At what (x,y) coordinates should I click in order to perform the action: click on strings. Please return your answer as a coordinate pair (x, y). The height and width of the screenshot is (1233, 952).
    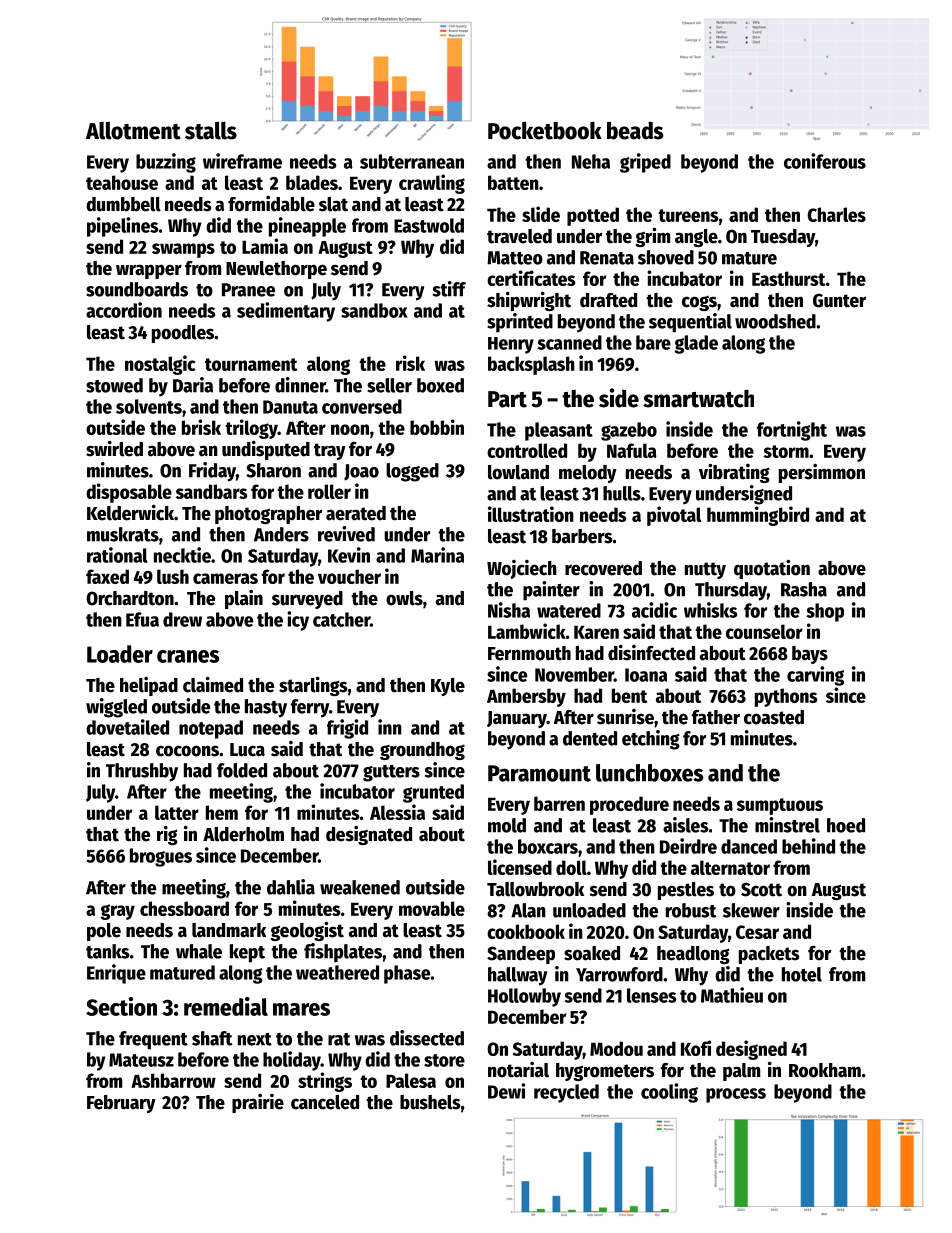
    Looking at the image, I should click on (325, 1082).
